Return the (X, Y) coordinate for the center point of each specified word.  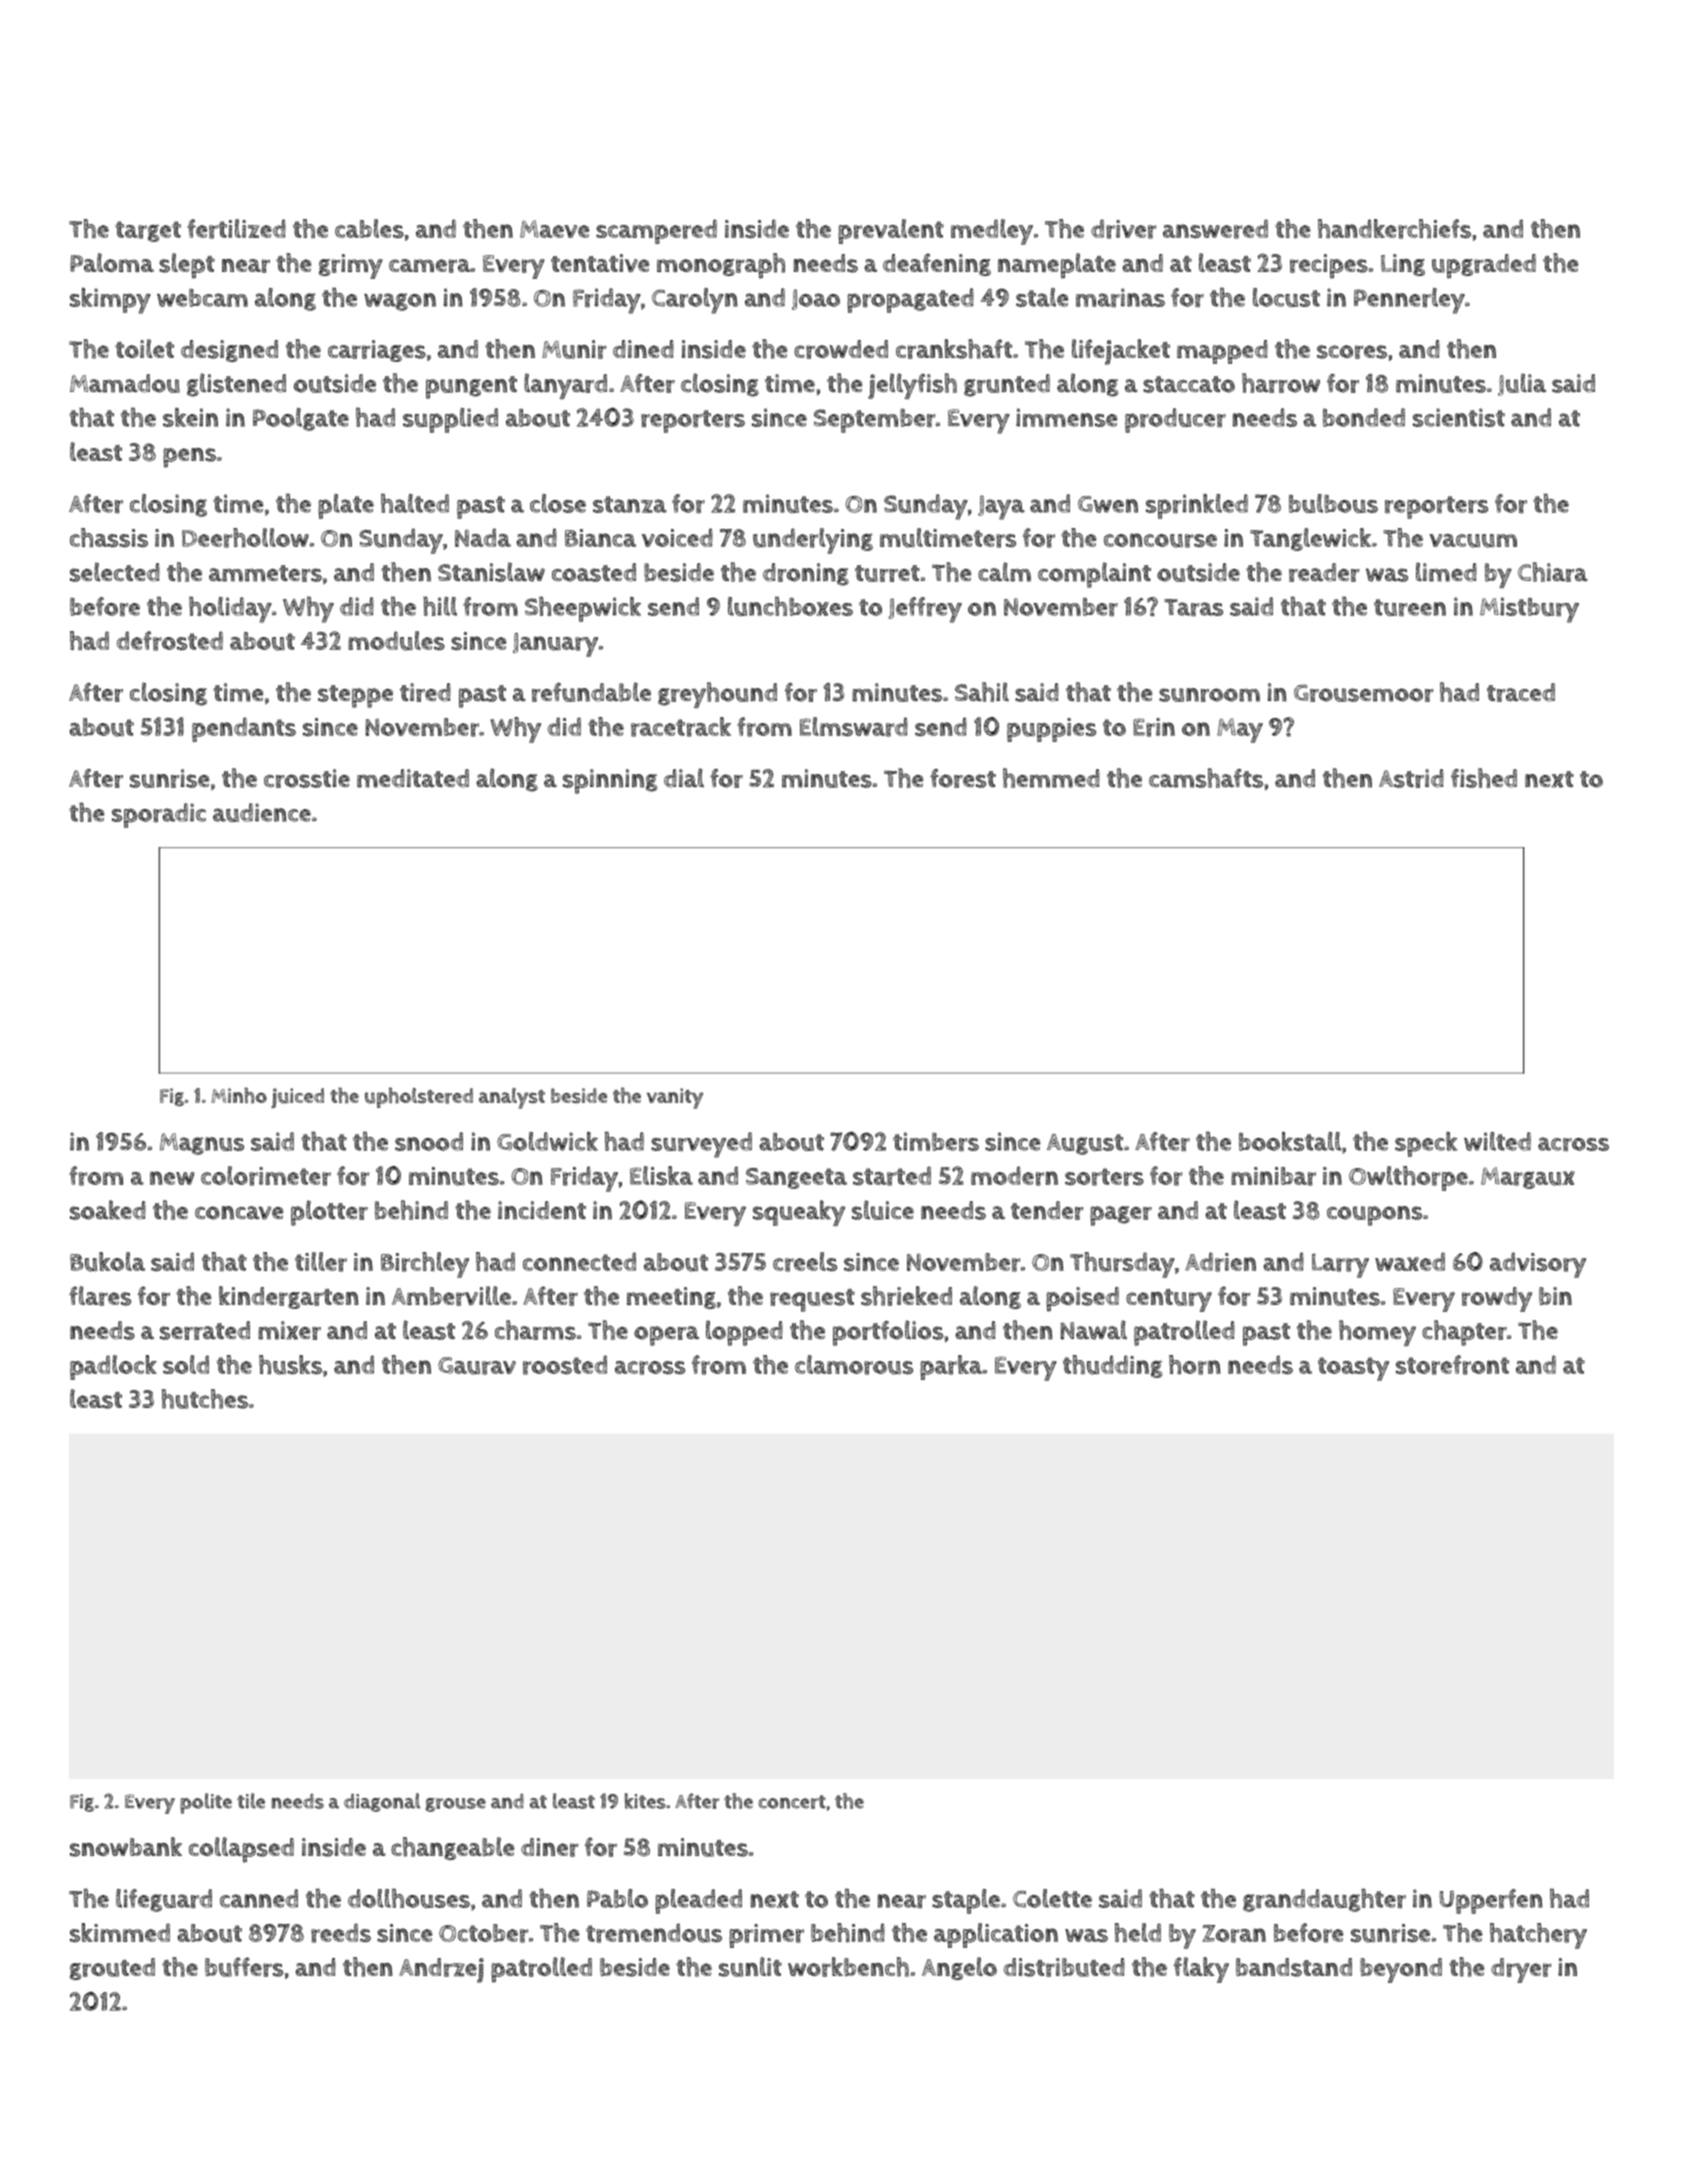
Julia (1522, 384)
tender (1047, 1210)
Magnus (202, 1144)
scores (1352, 352)
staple (966, 1901)
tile (251, 1801)
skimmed (120, 1932)
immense (1066, 417)
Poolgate (301, 419)
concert (792, 1802)
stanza (630, 504)
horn (1194, 1365)
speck (1426, 1144)
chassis (109, 538)
